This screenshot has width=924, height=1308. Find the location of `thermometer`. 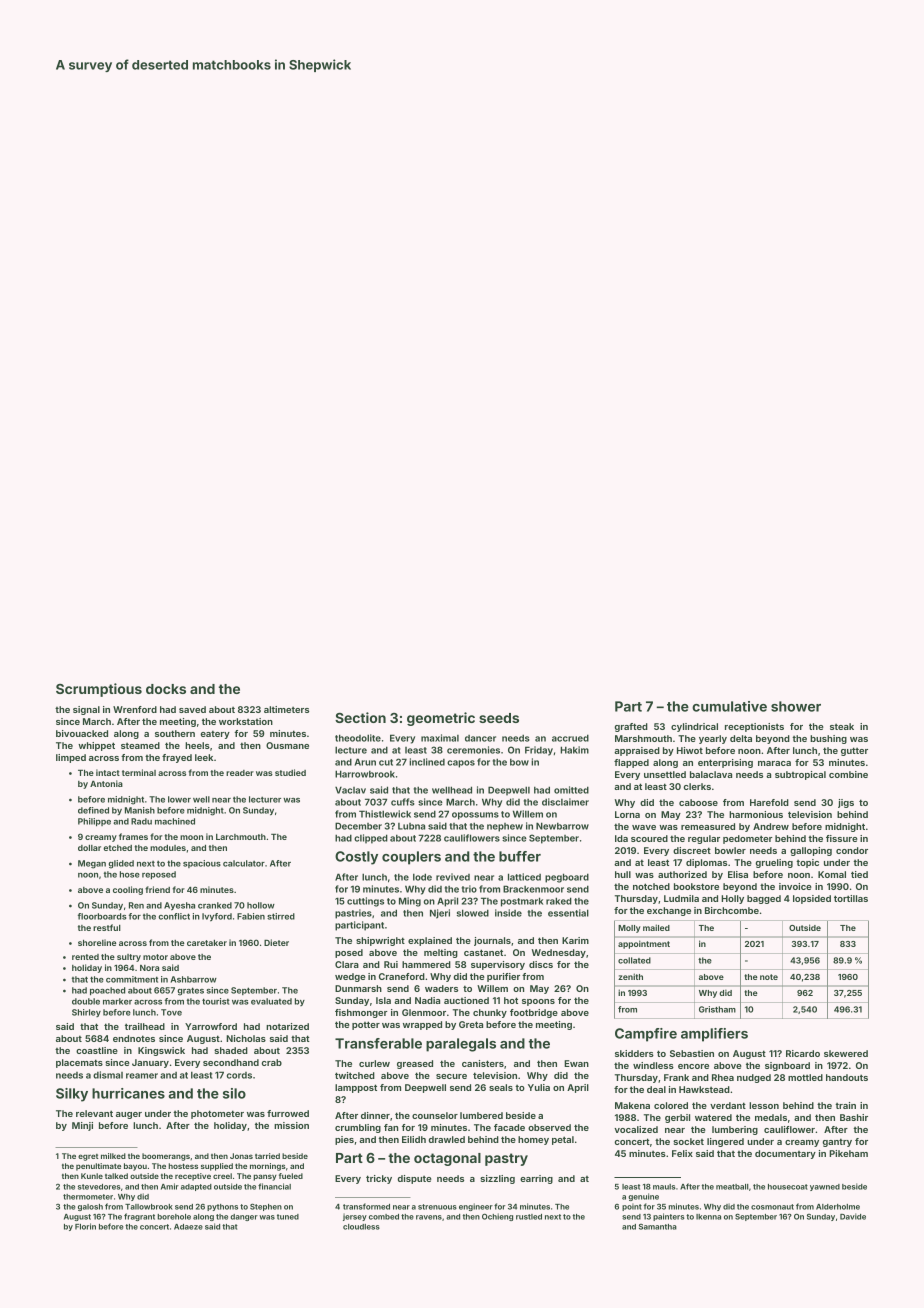

thermometer is located at coordinates (88, 1197).
